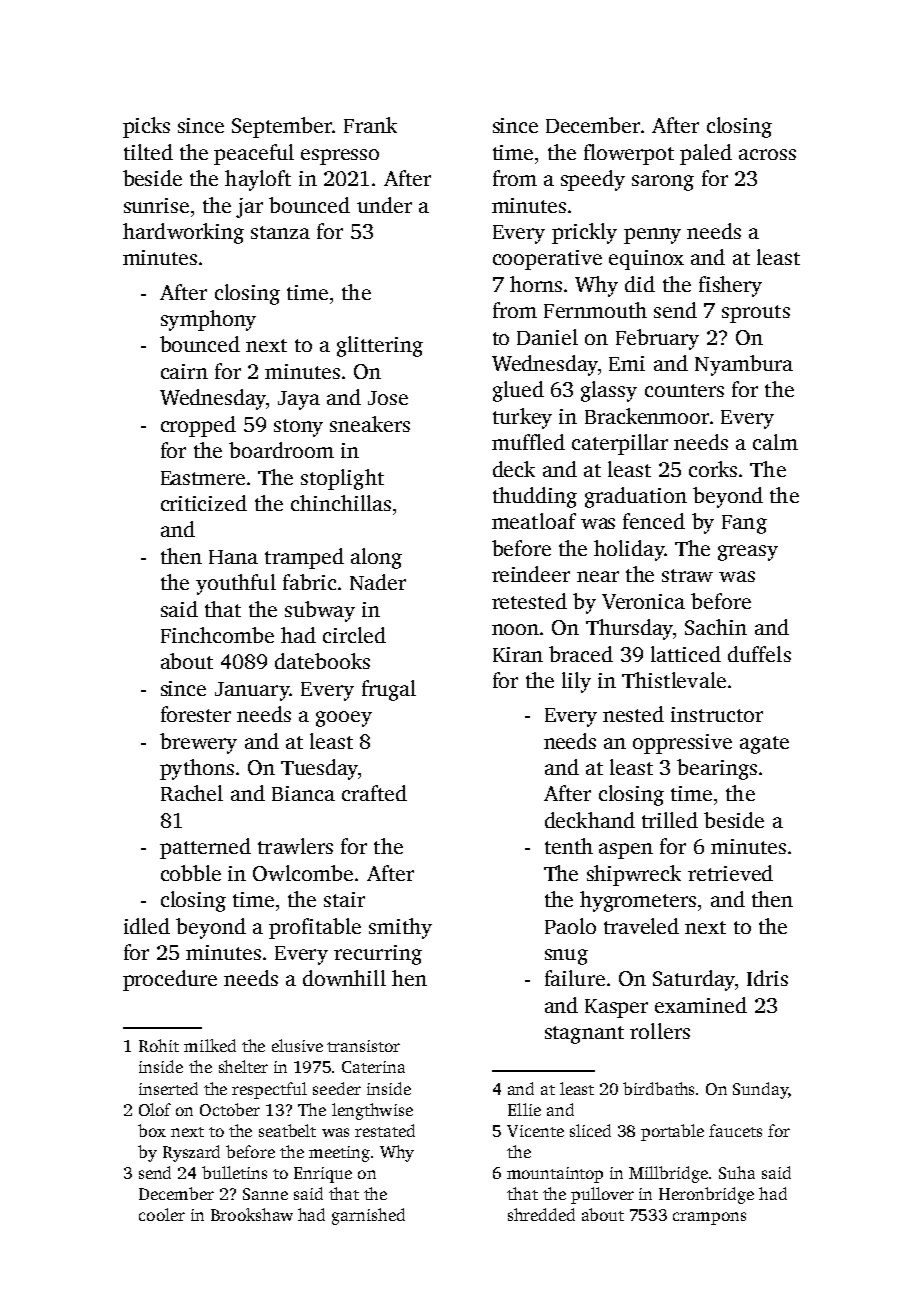  What do you see at coordinates (767, 154) in the screenshot?
I see `across` at bounding box center [767, 154].
